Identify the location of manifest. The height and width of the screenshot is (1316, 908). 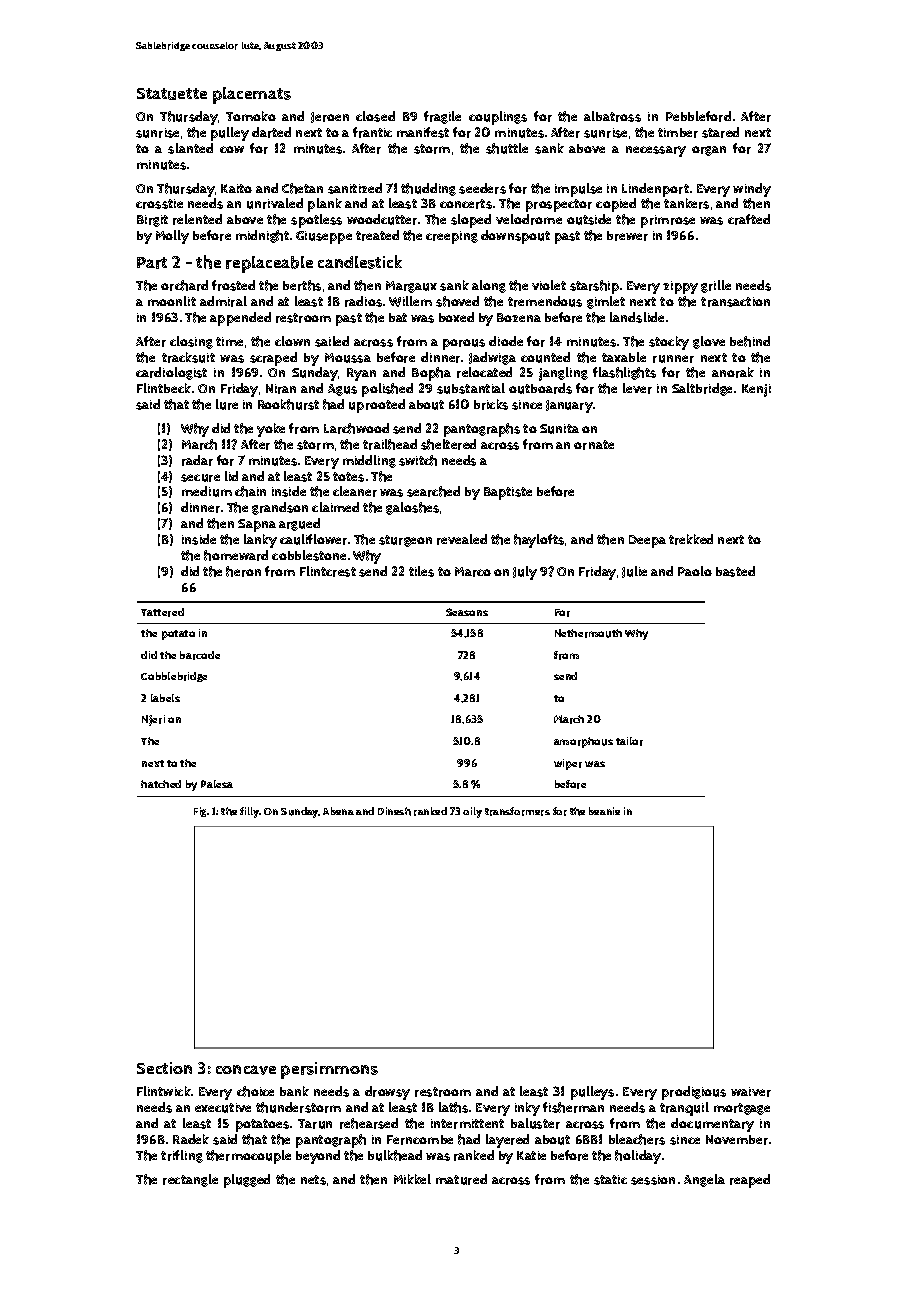
(423, 132).
